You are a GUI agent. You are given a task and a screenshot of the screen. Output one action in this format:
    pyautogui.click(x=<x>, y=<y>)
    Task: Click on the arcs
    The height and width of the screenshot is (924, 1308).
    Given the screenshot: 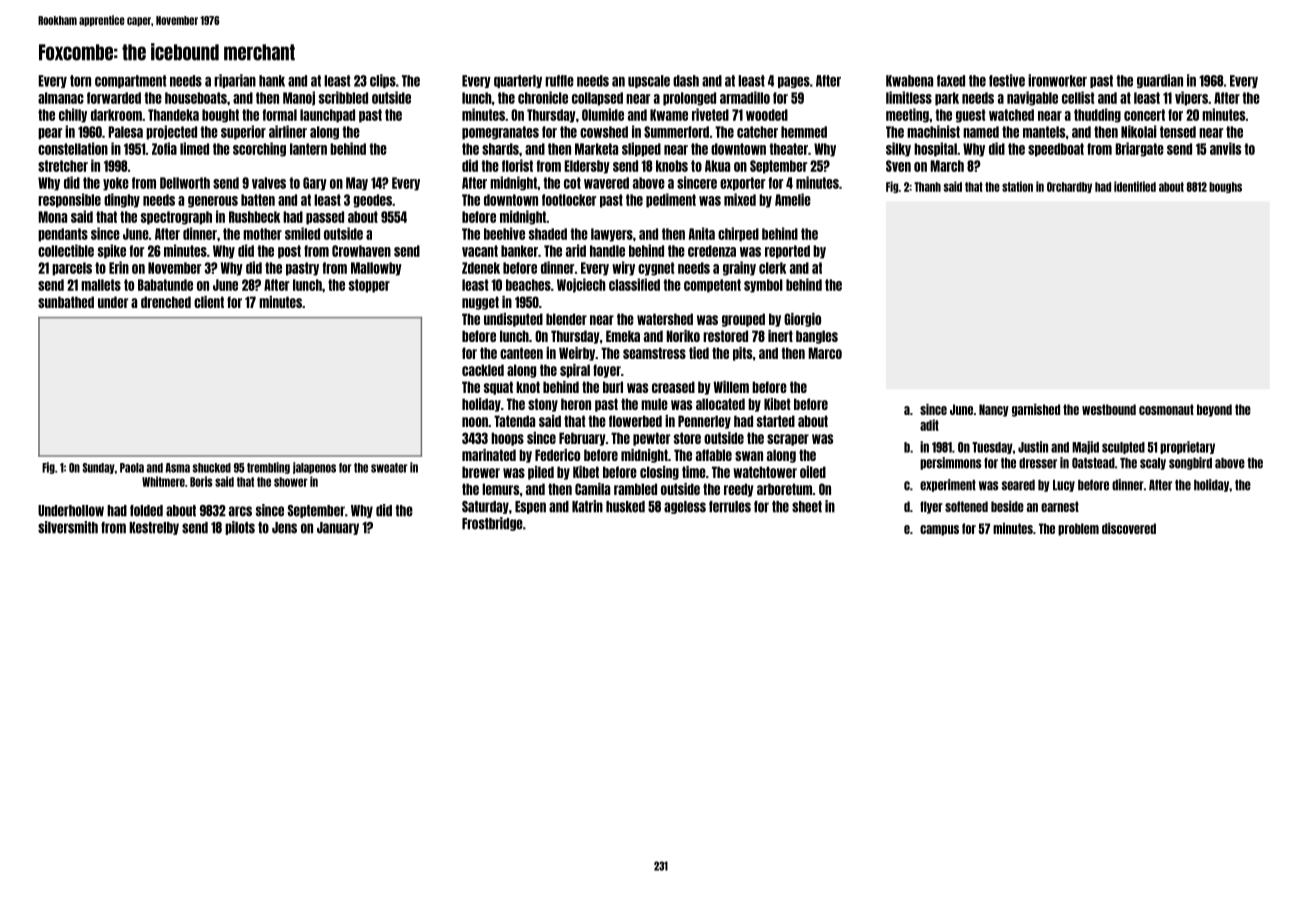 What is the action you would take?
    pyautogui.click(x=240, y=511)
